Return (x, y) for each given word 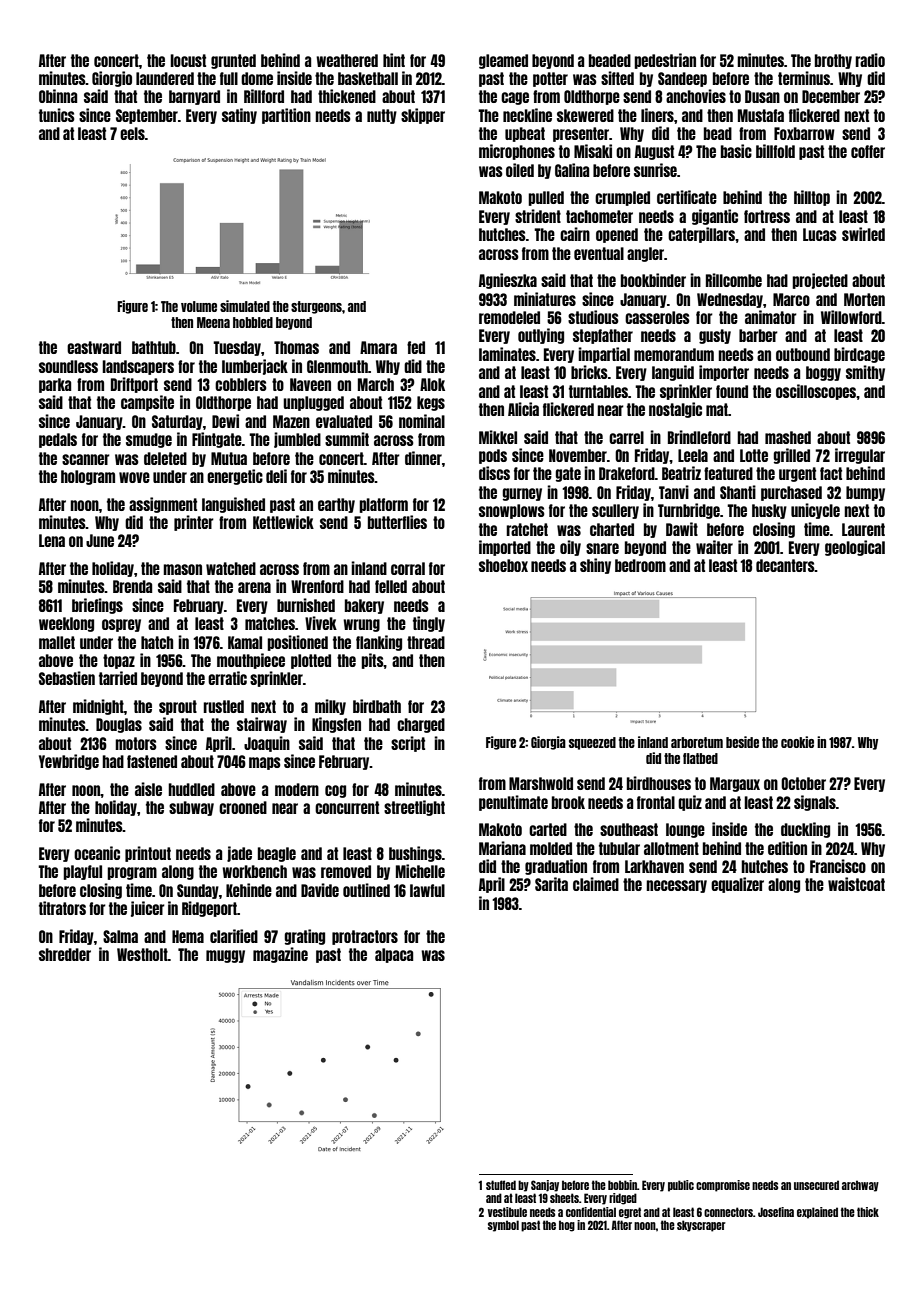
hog (567, 1226)
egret (630, 1213)
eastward (94, 347)
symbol (503, 1226)
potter (550, 79)
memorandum (674, 354)
